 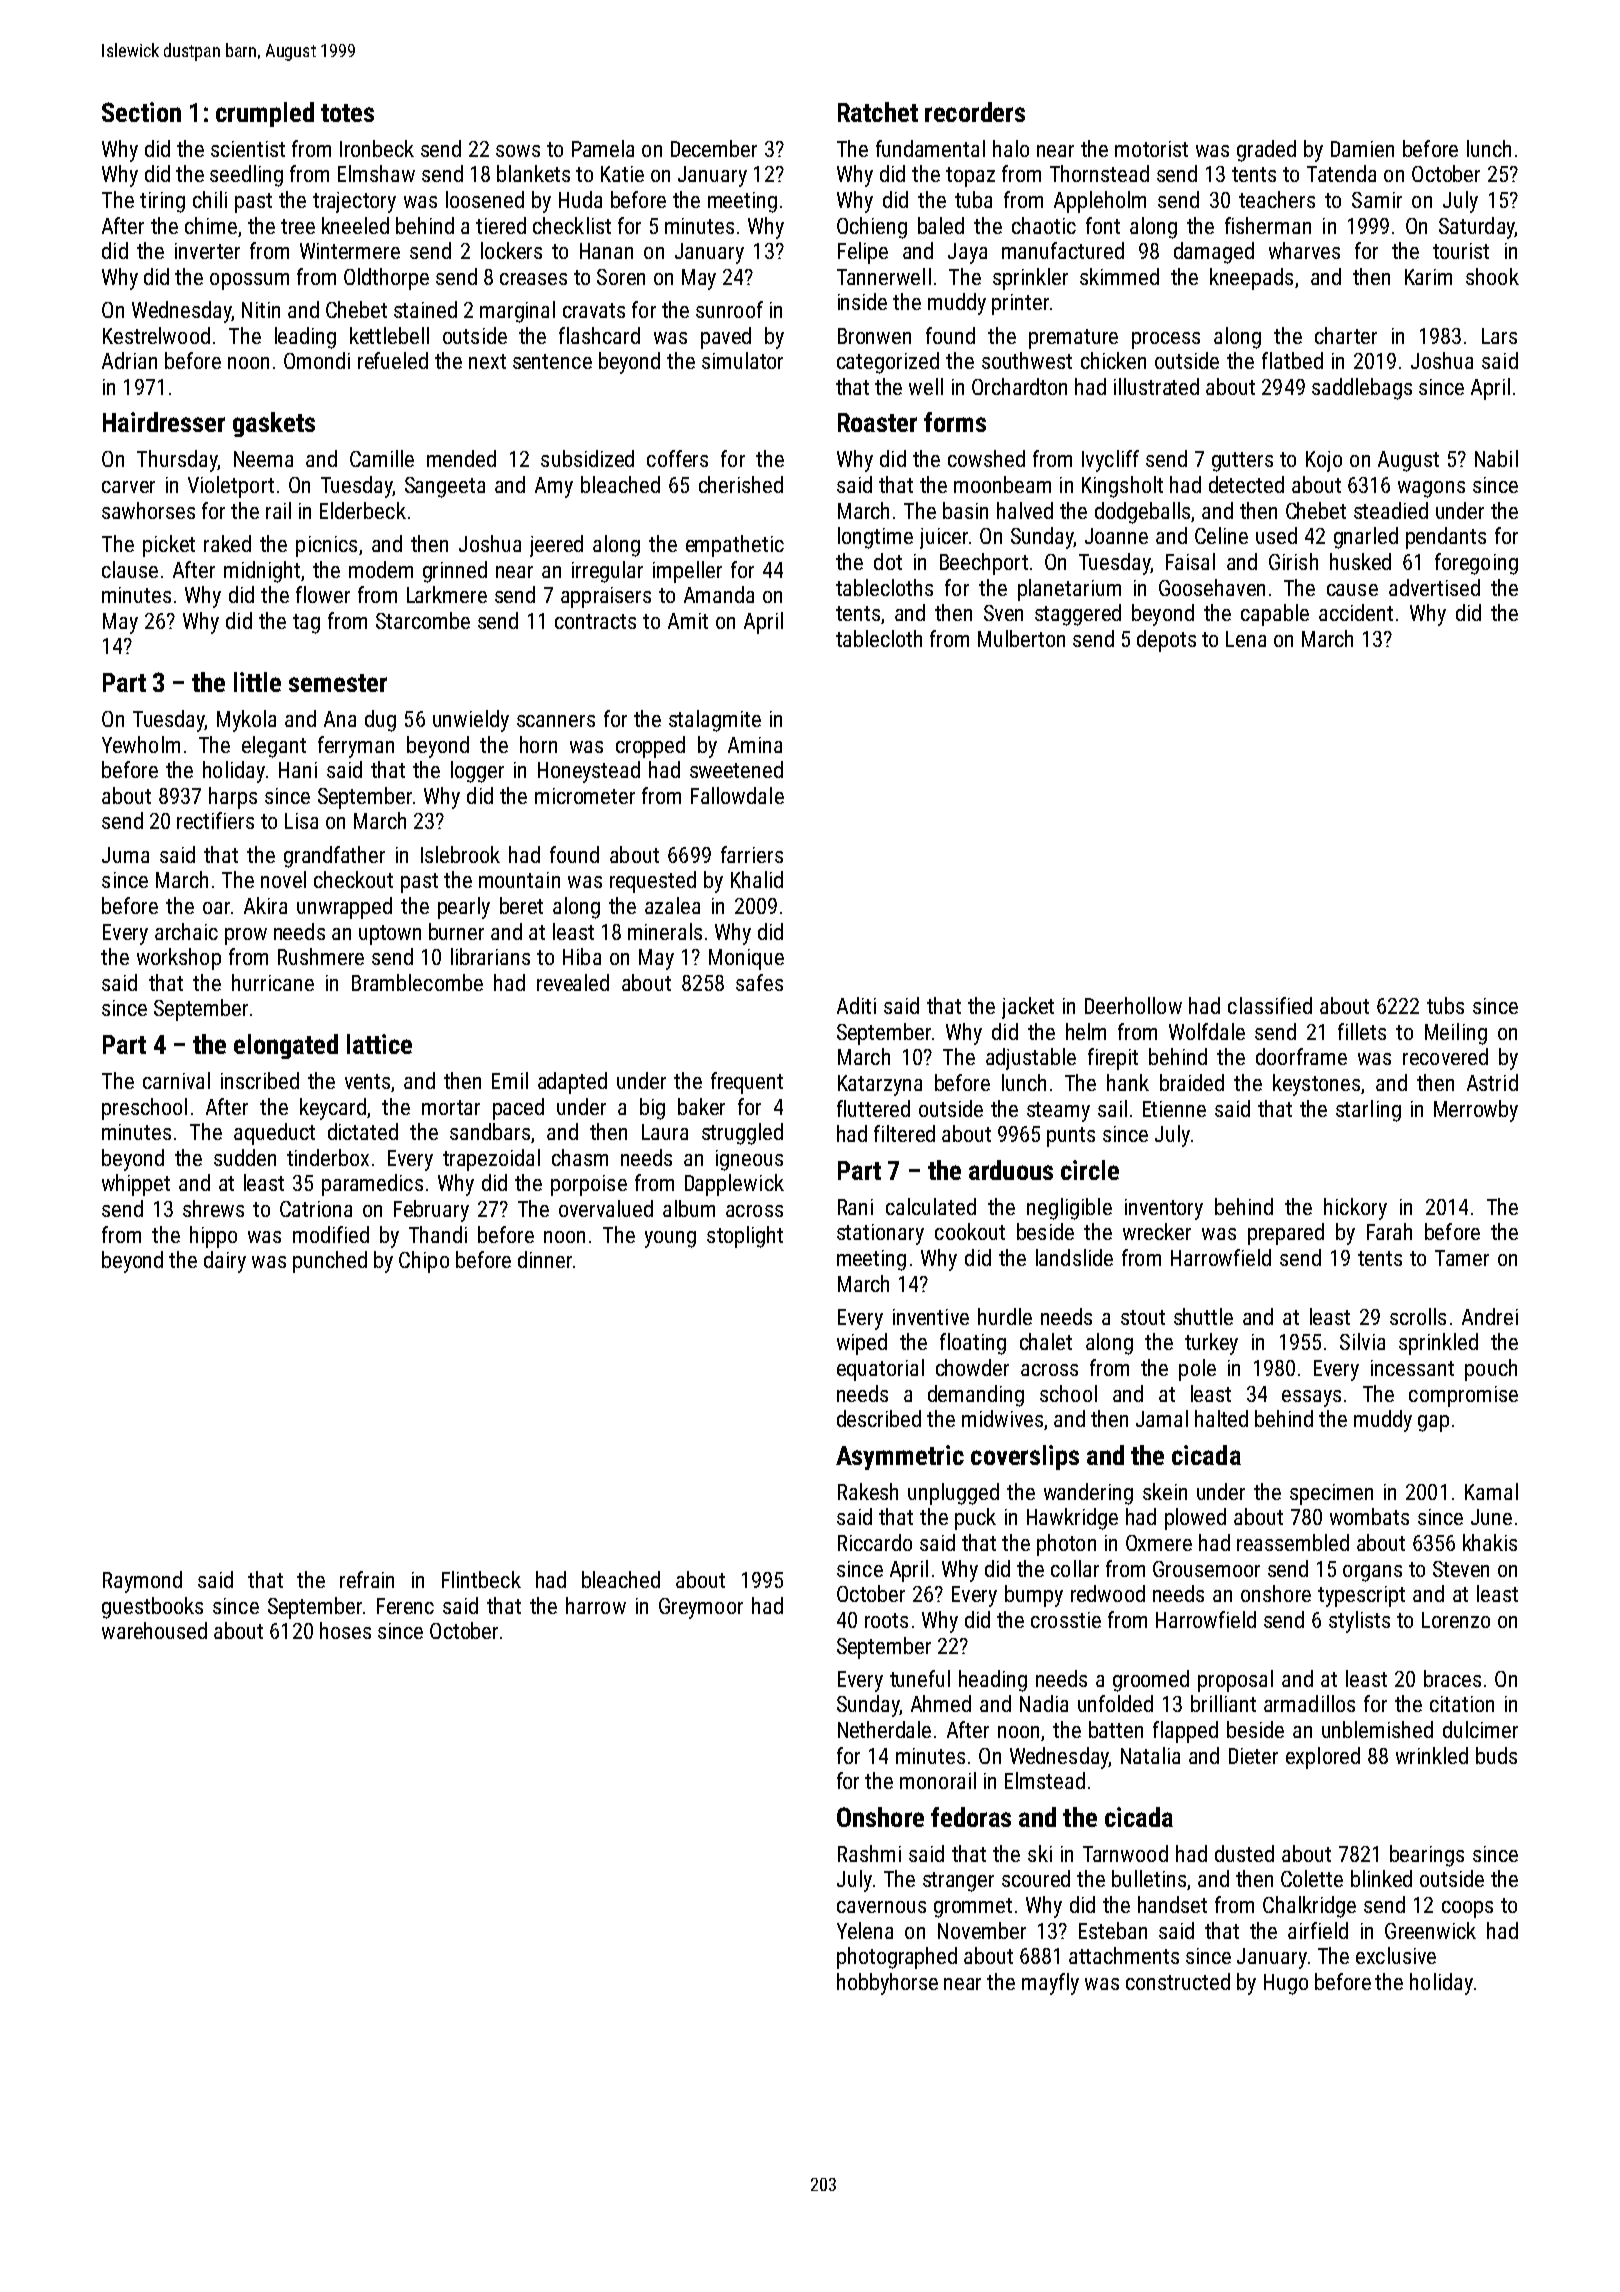 What do you see at coordinates (1021, 638) in the document?
I see `Mulberton` at bounding box center [1021, 638].
